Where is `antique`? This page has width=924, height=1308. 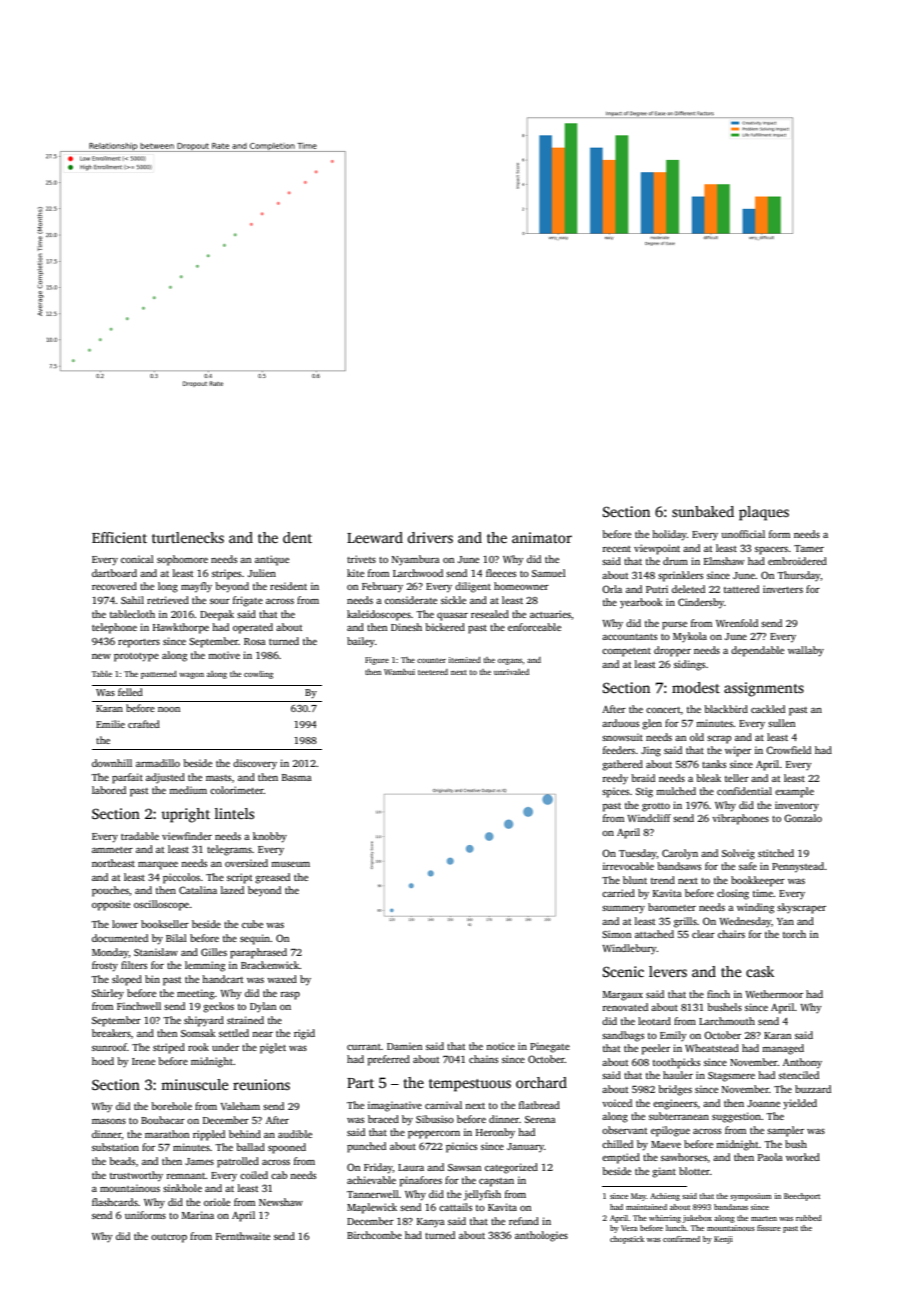 antique is located at coordinates (272, 560).
